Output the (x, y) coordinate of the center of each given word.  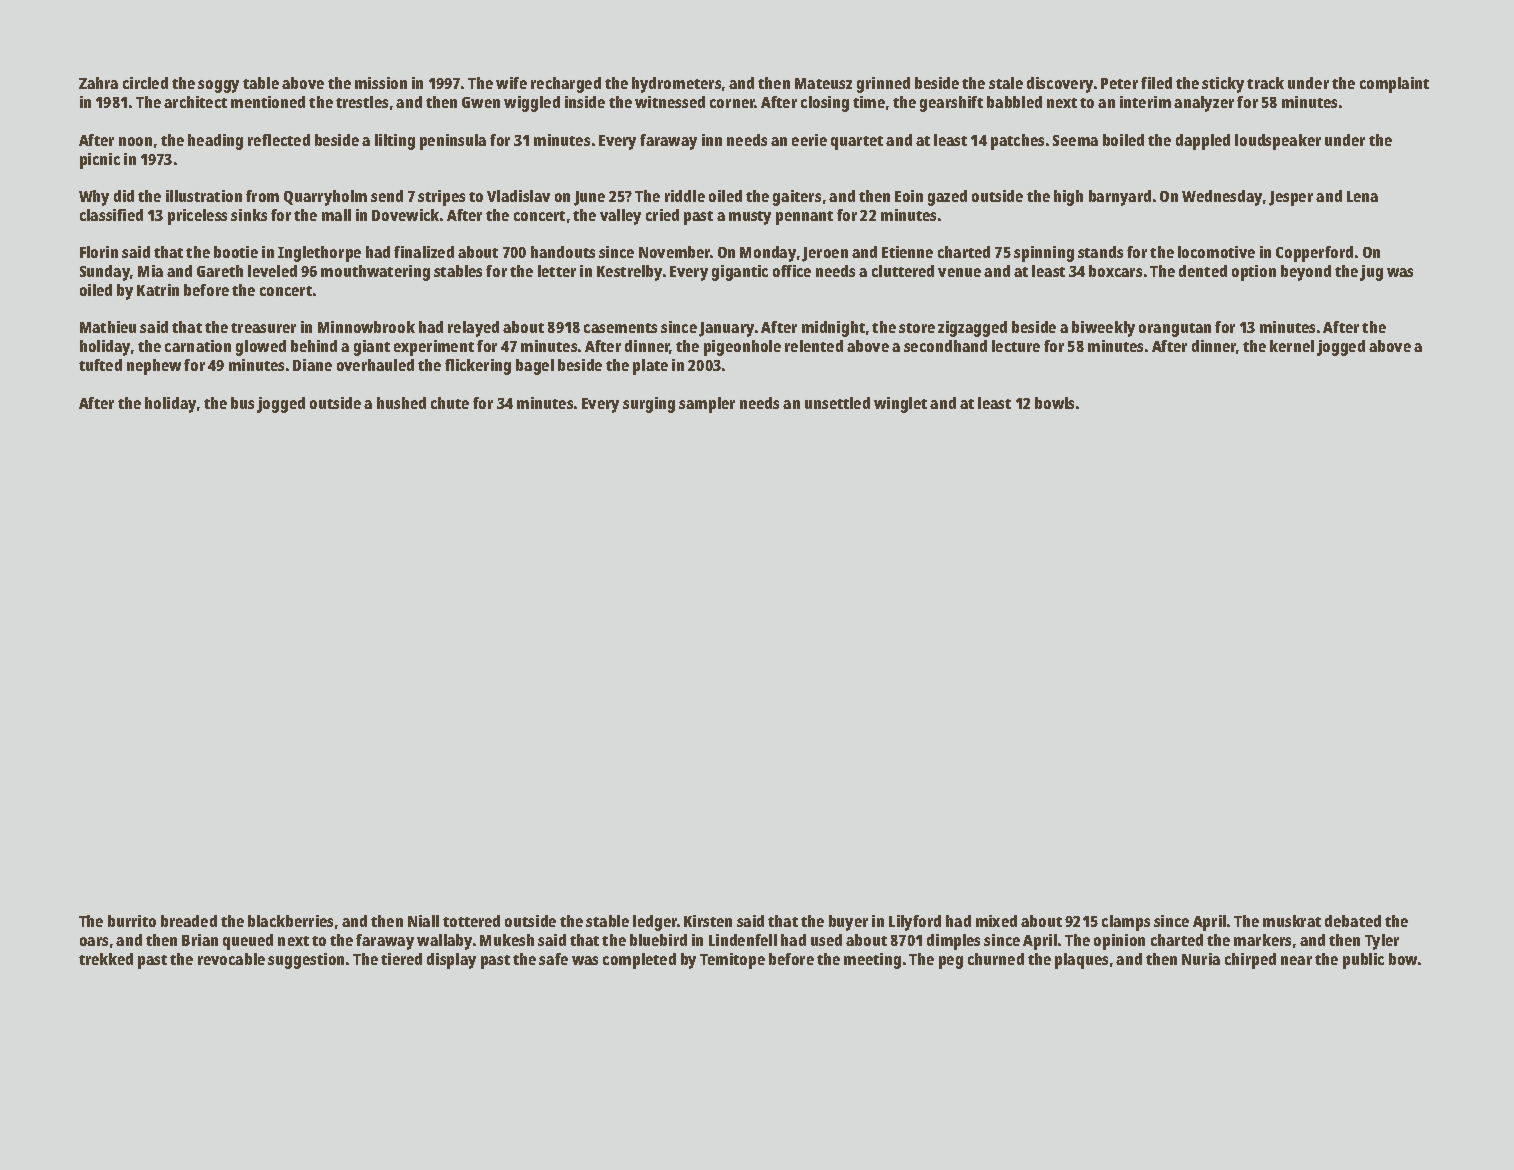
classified (111, 215)
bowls (1054, 403)
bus (242, 403)
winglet (900, 405)
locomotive (1216, 252)
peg (951, 962)
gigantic (740, 273)
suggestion (306, 961)
